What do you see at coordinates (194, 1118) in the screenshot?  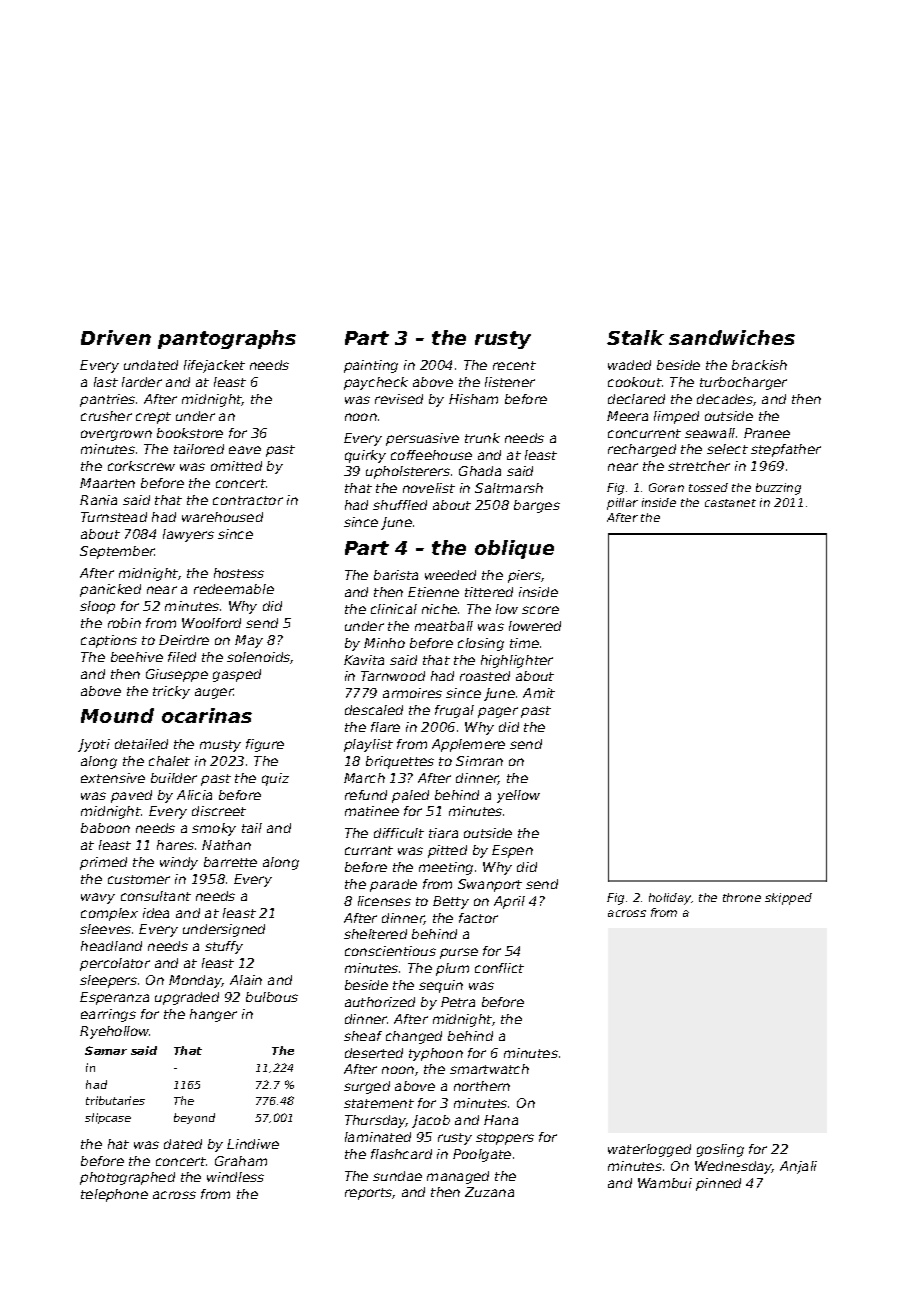 I see `beyond` at bounding box center [194, 1118].
